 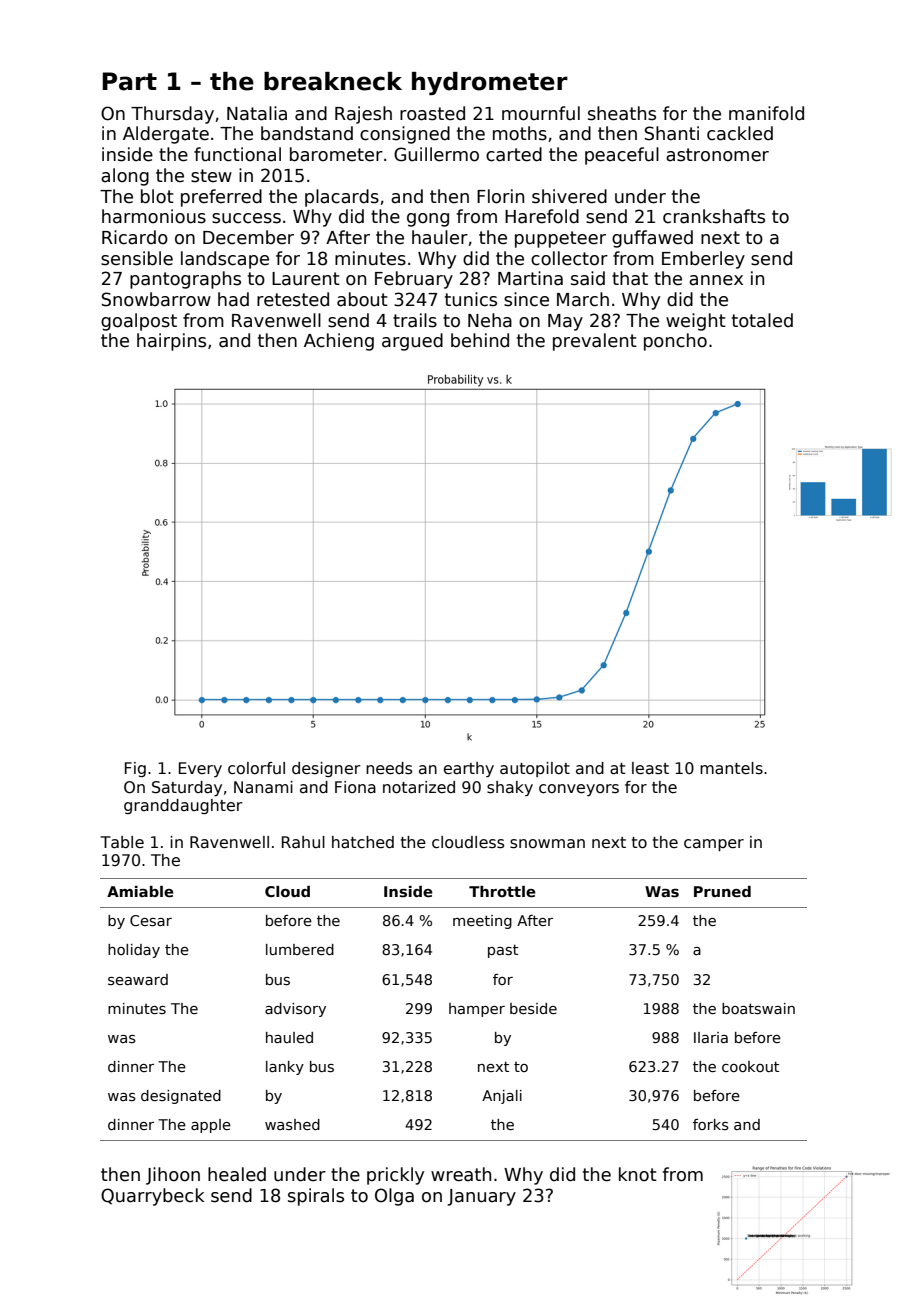 I want to click on Quarrybeck, so click(x=152, y=1197).
